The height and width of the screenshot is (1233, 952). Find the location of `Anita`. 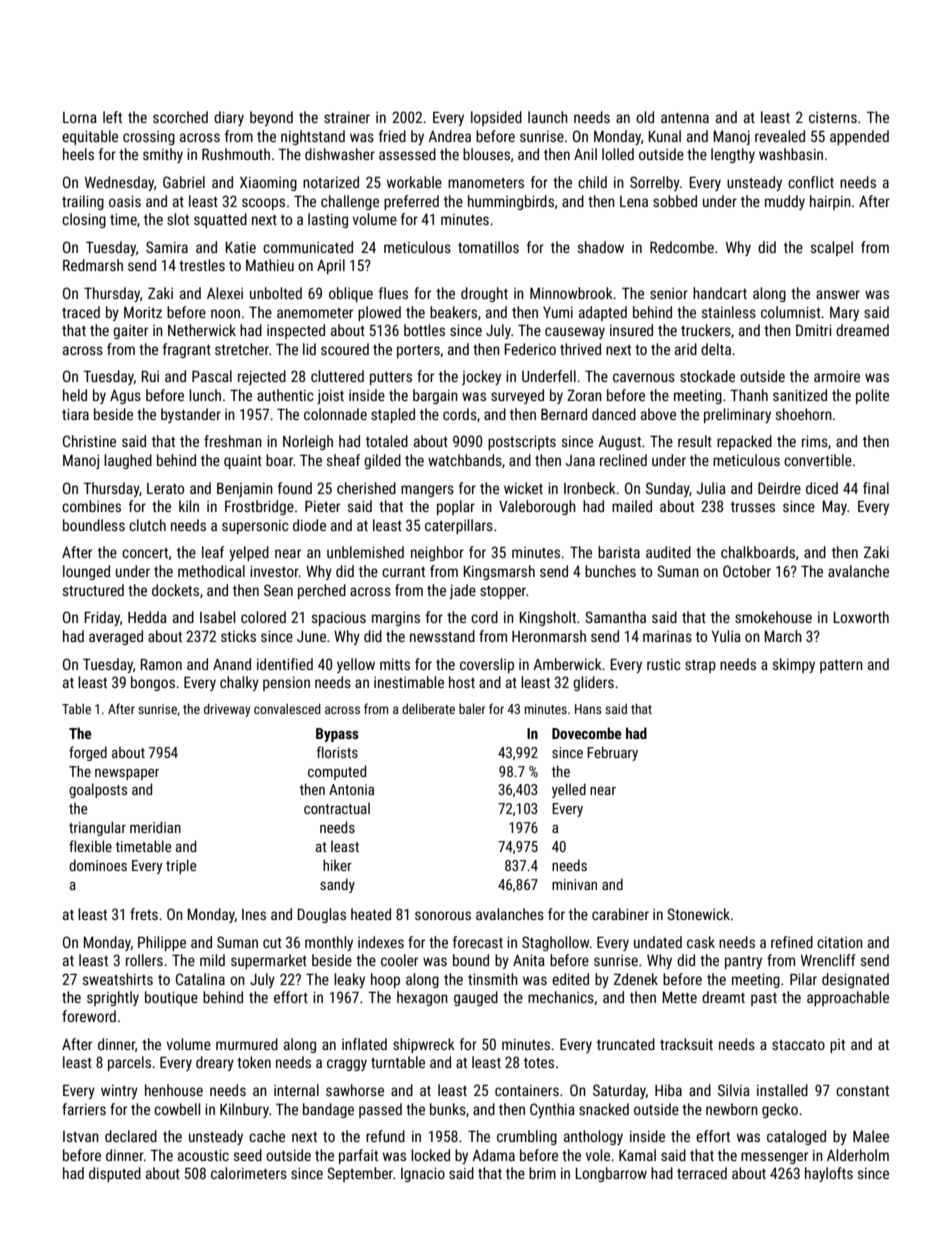

Anita is located at coordinates (529, 960).
